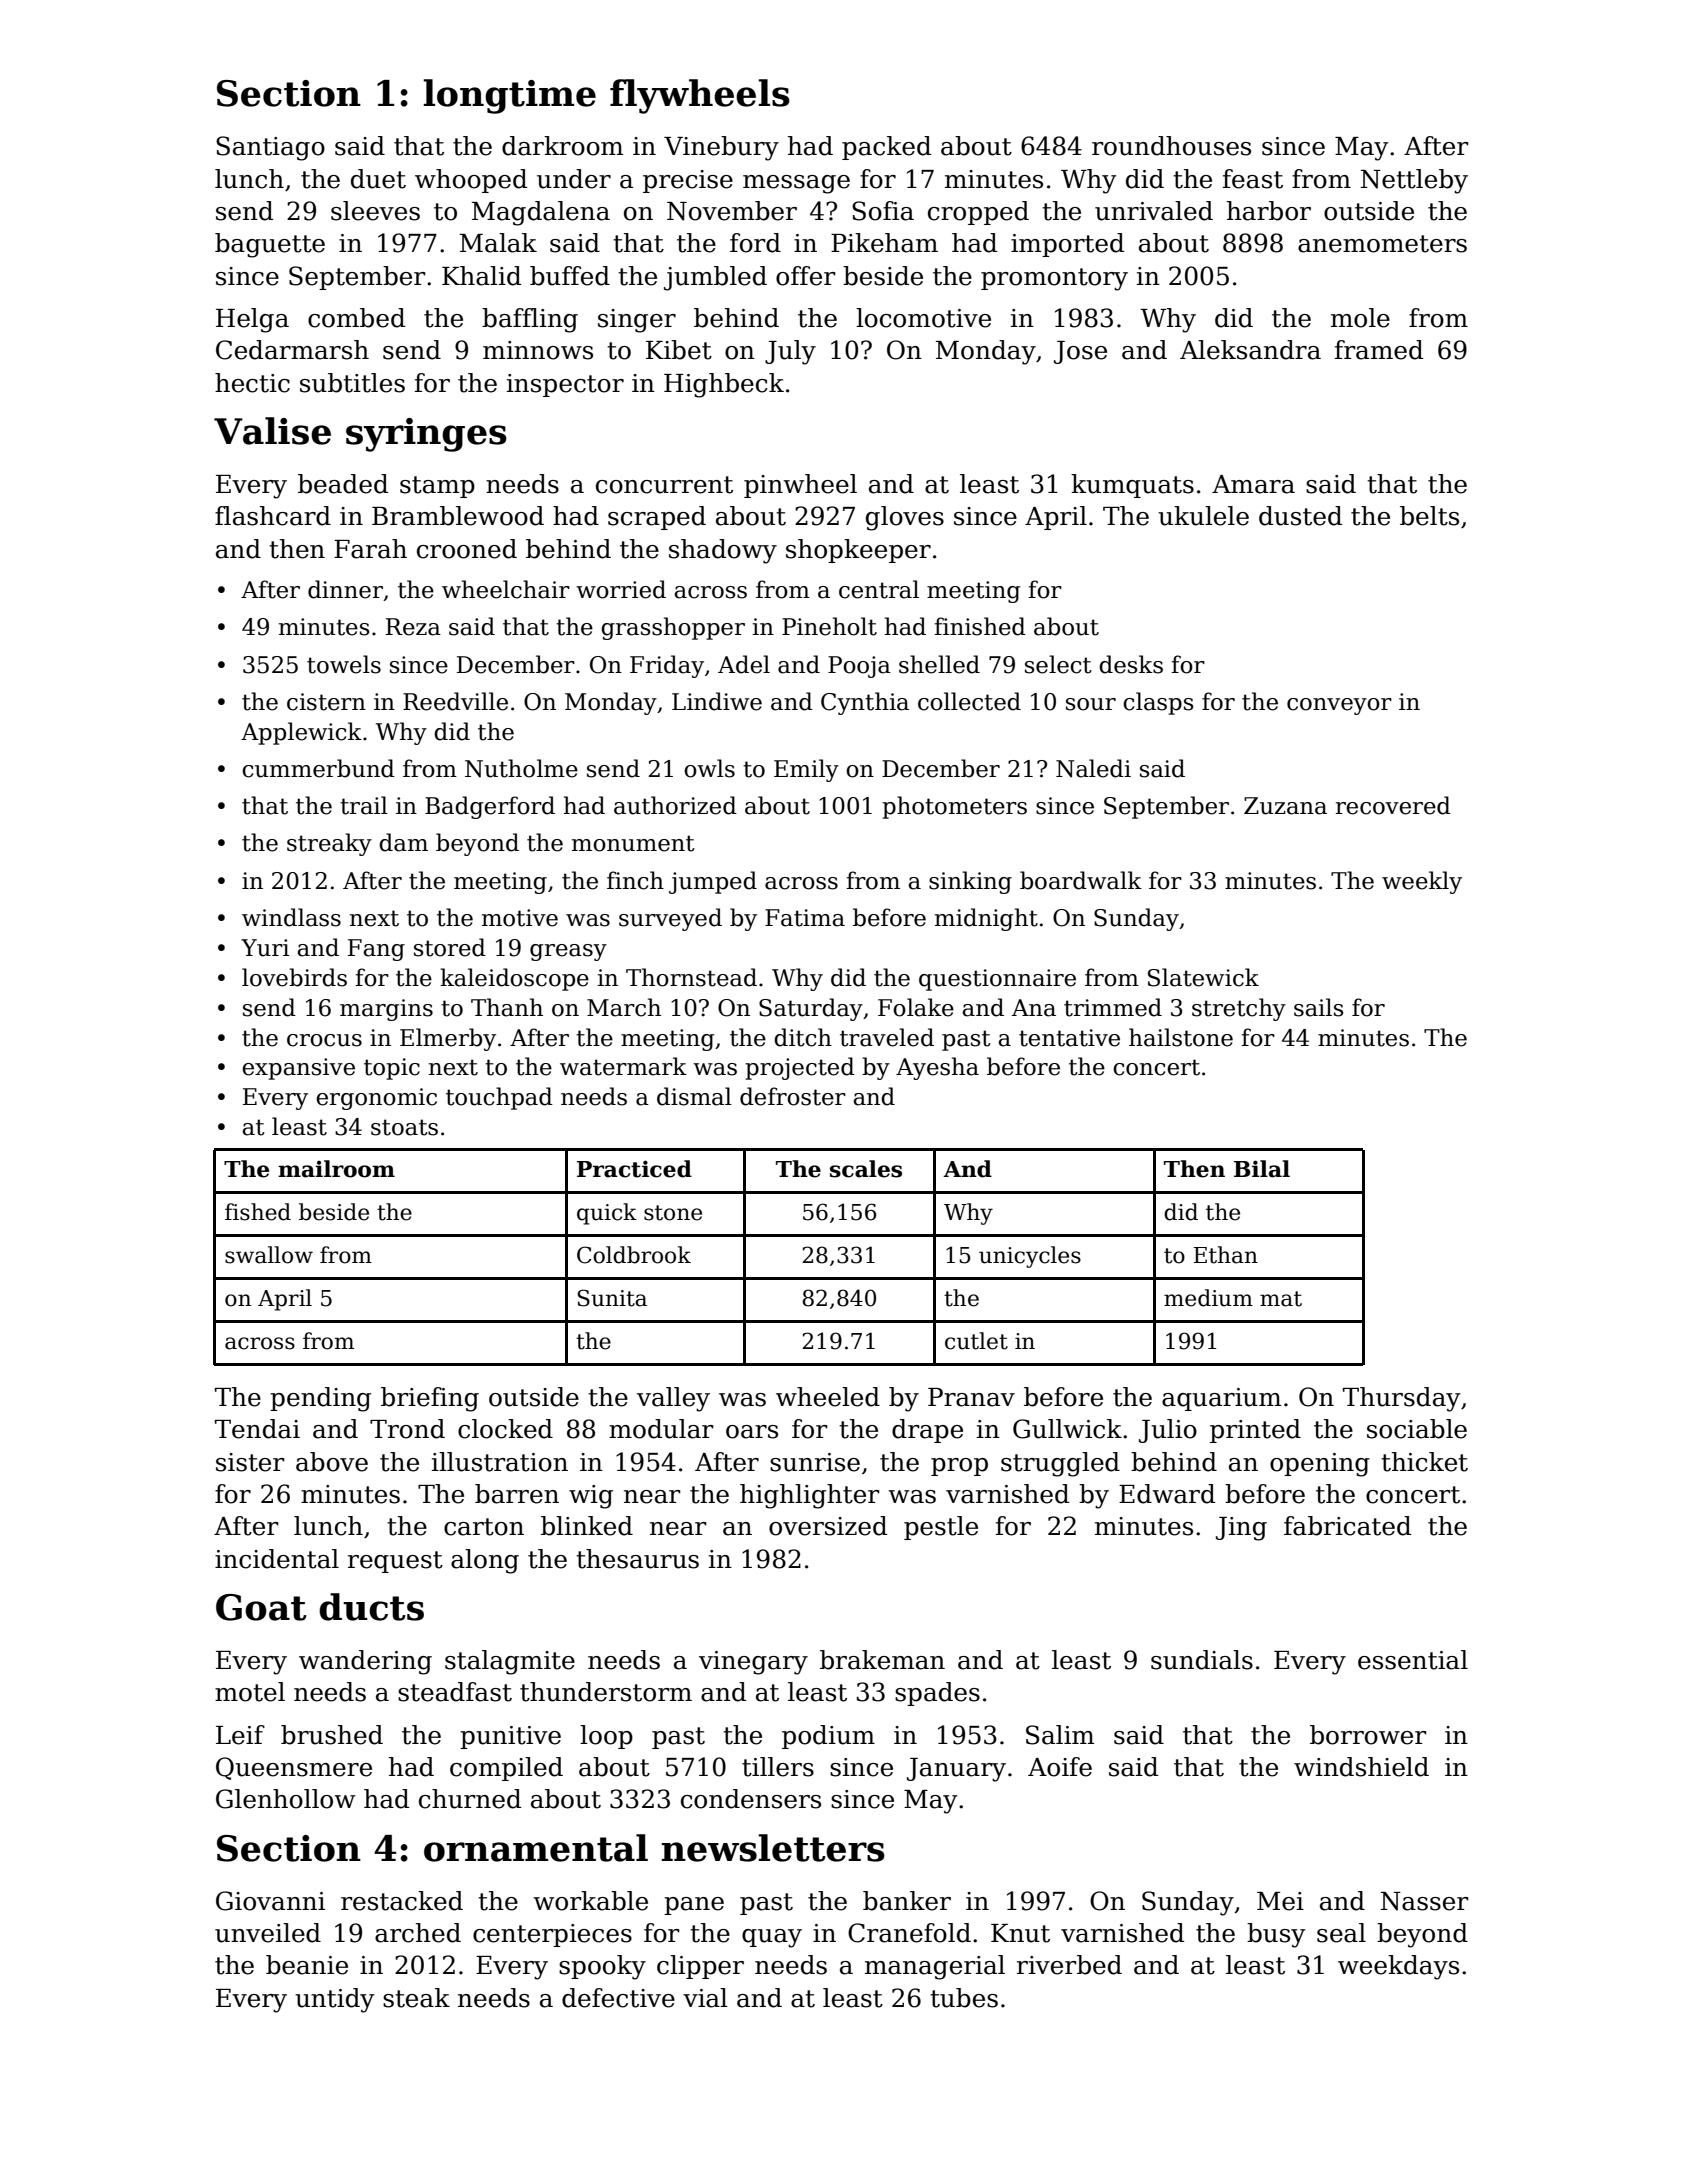  I want to click on duet, so click(378, 179).
